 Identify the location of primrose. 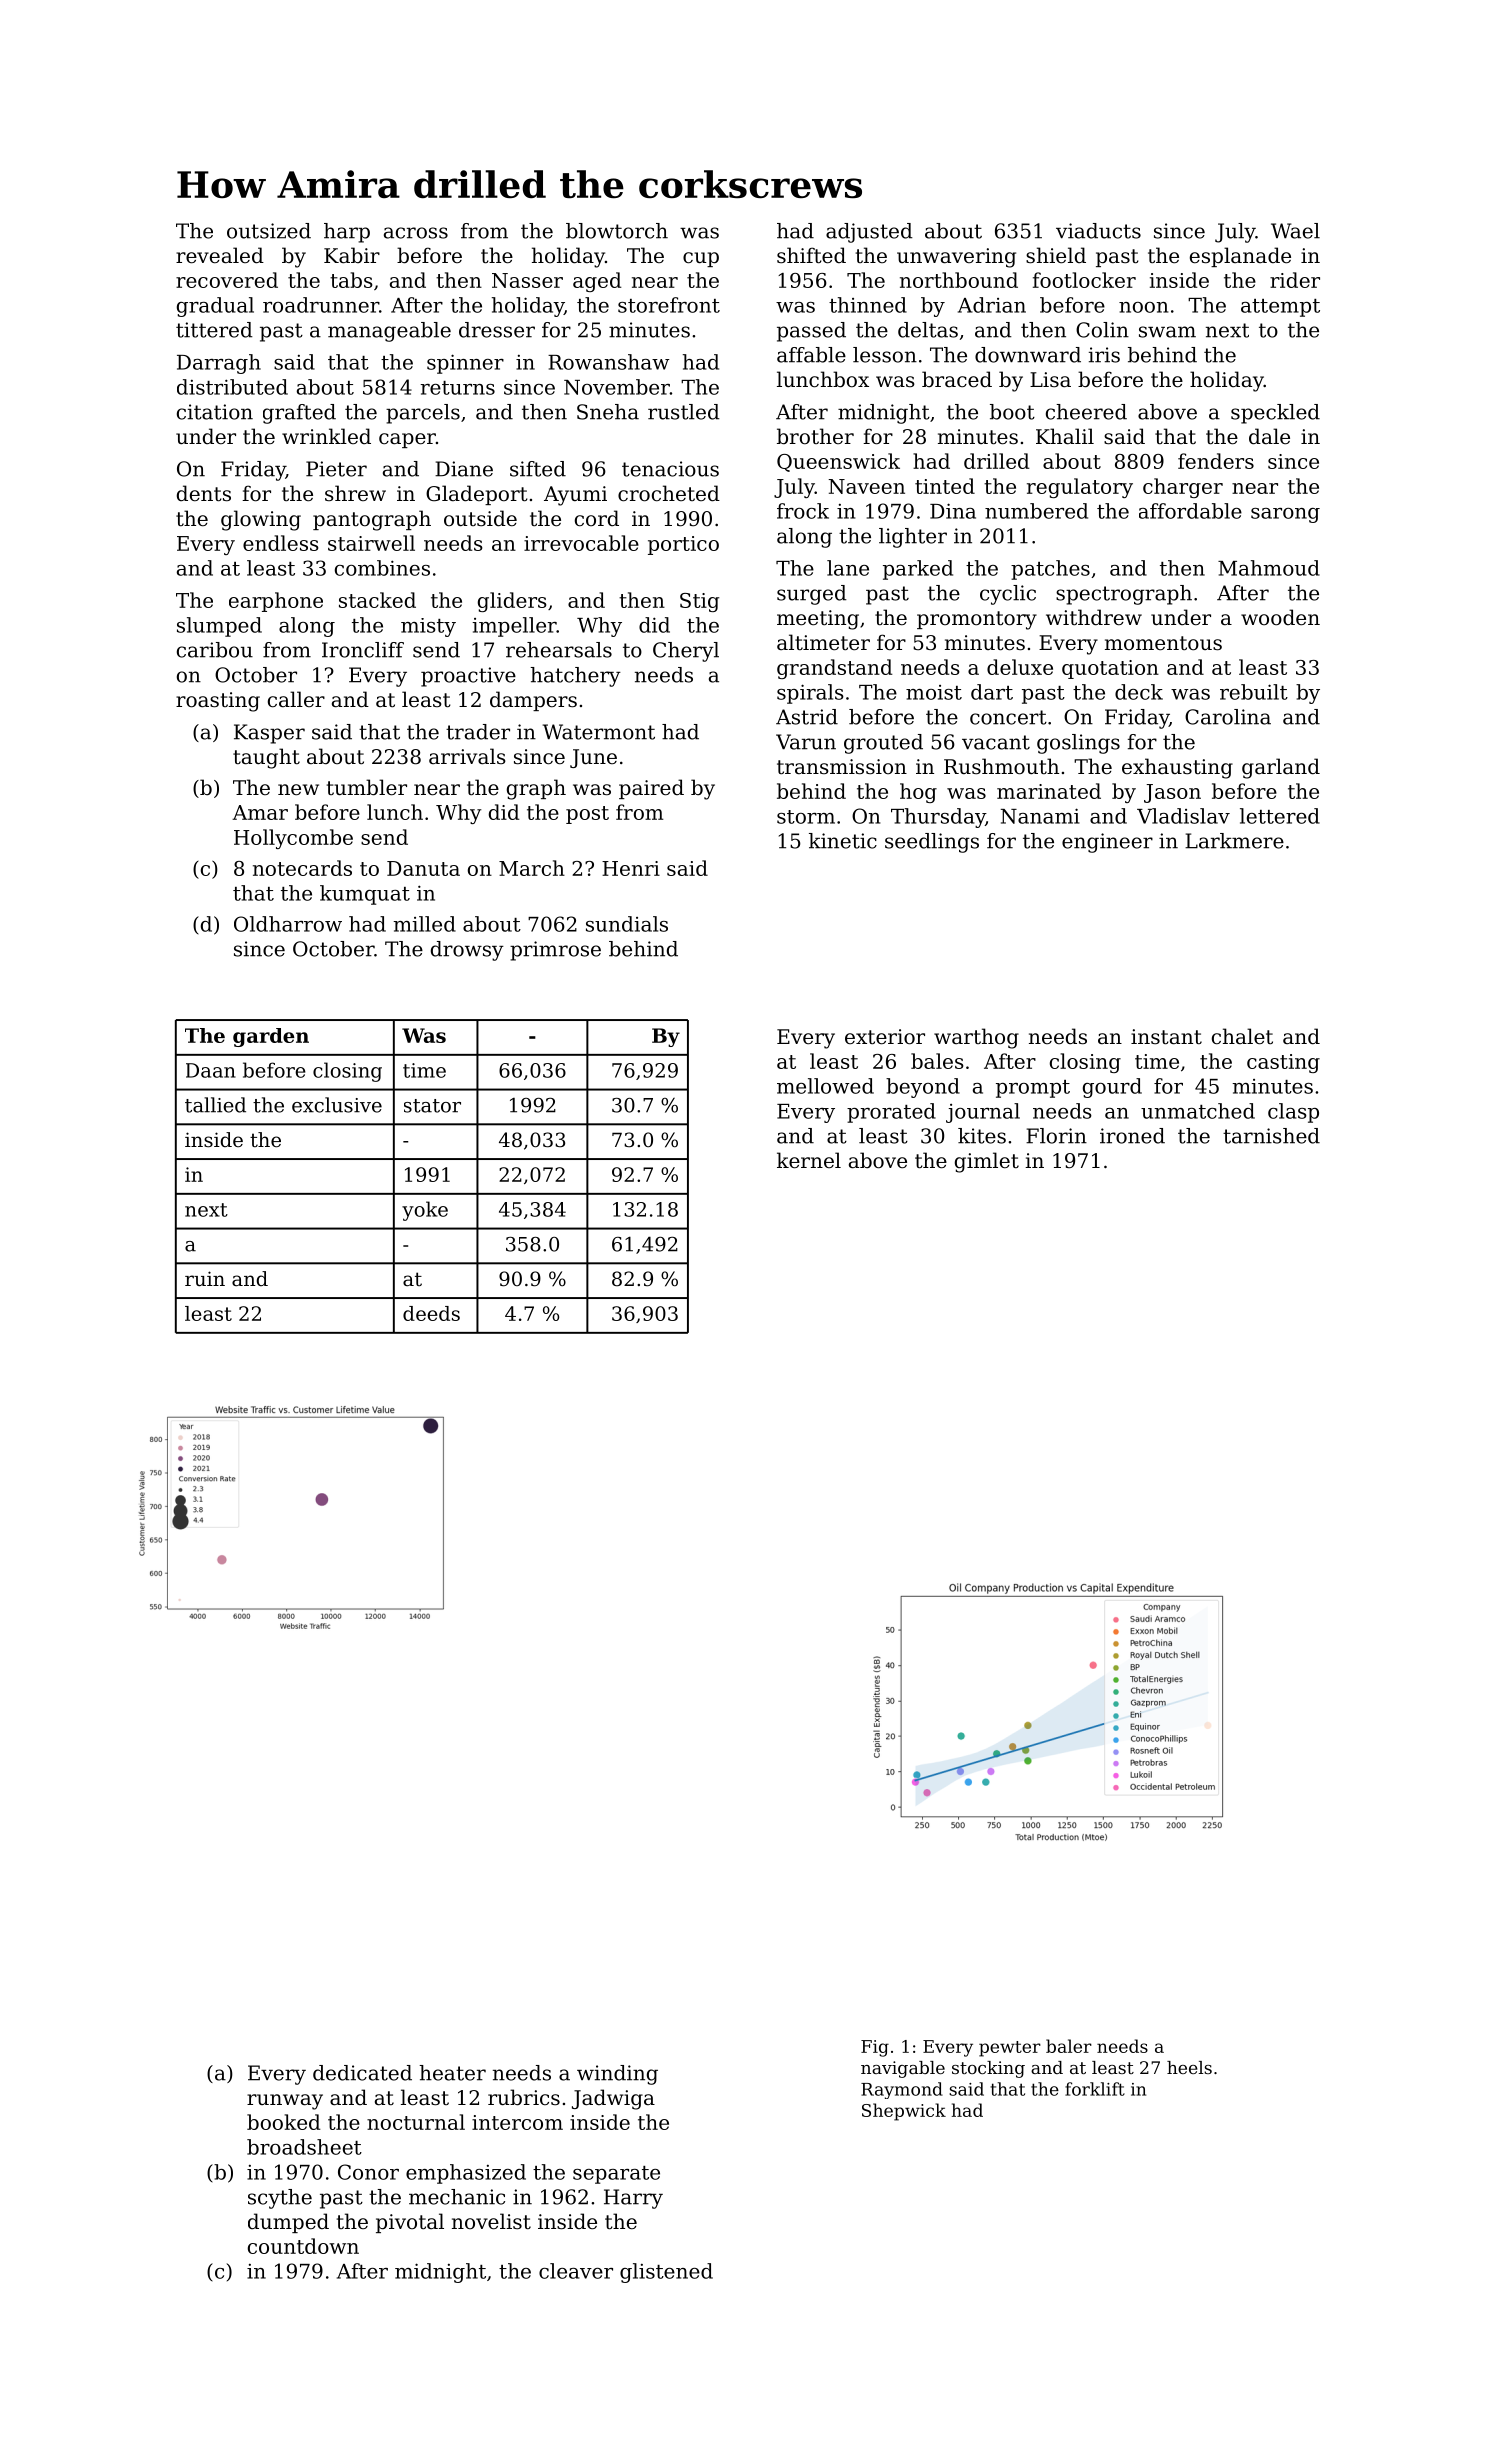
(555, 951).
